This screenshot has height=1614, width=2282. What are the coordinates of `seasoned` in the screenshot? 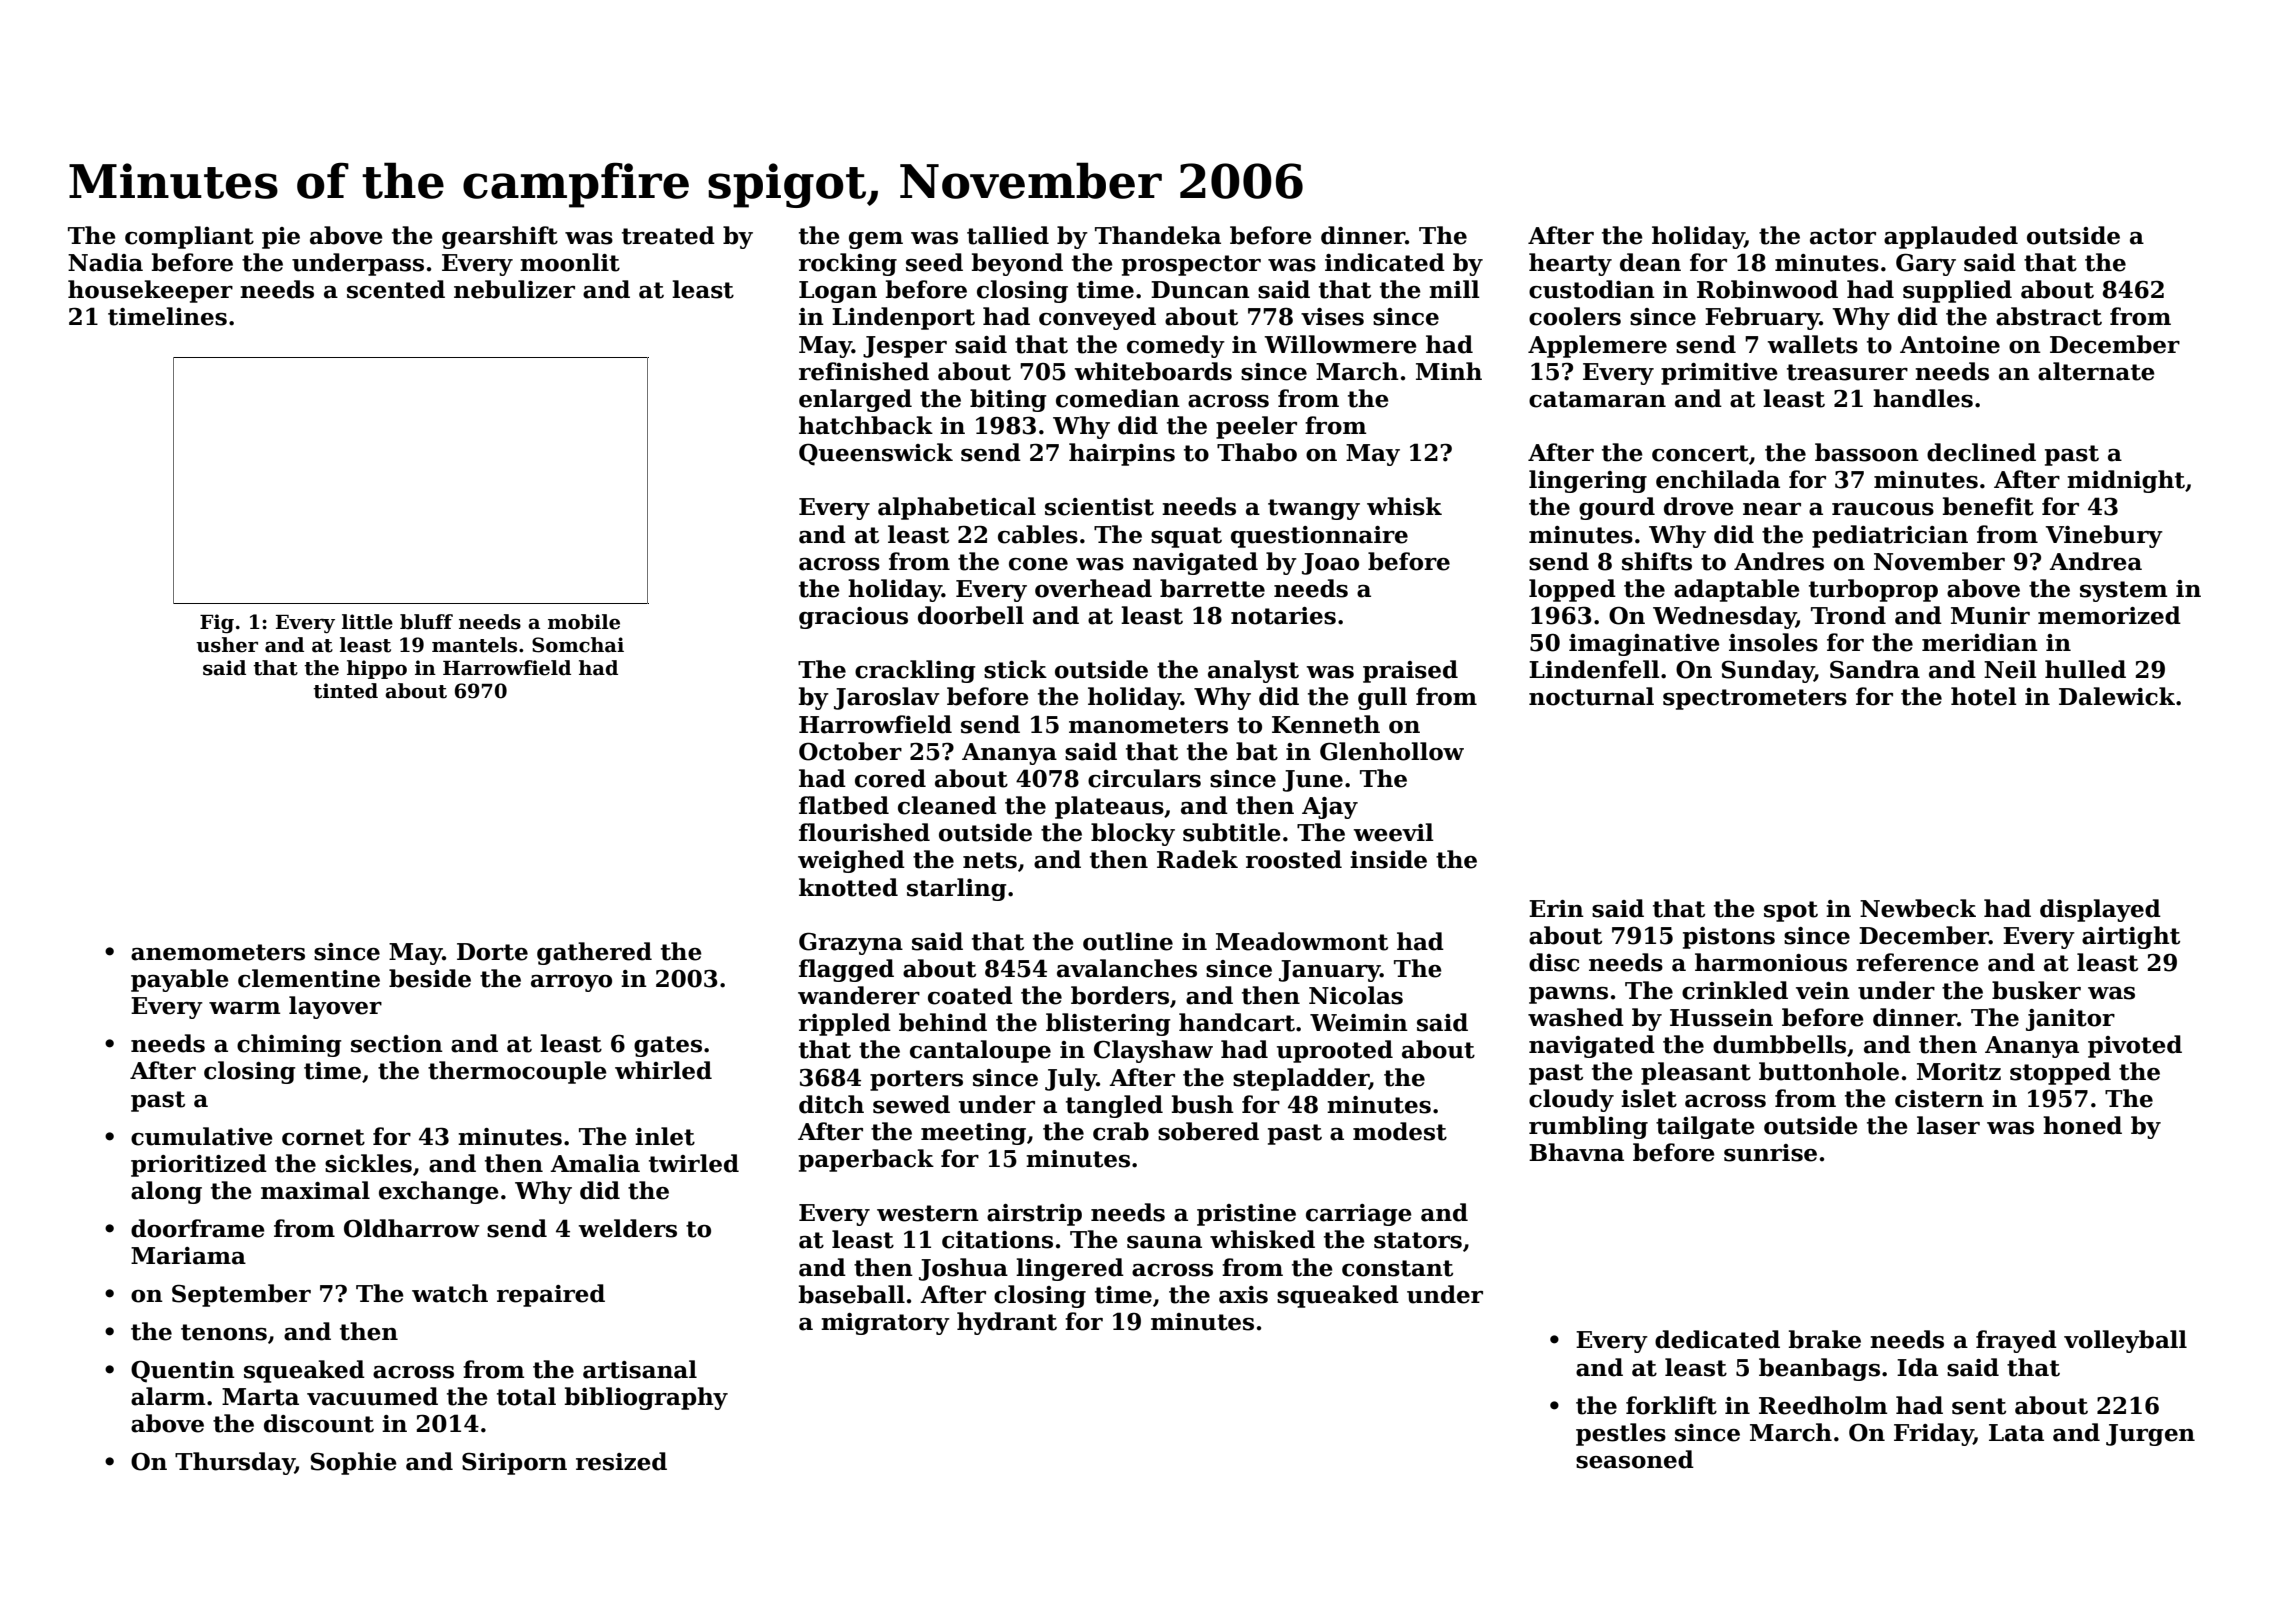 It's located at (1635, 1459).
